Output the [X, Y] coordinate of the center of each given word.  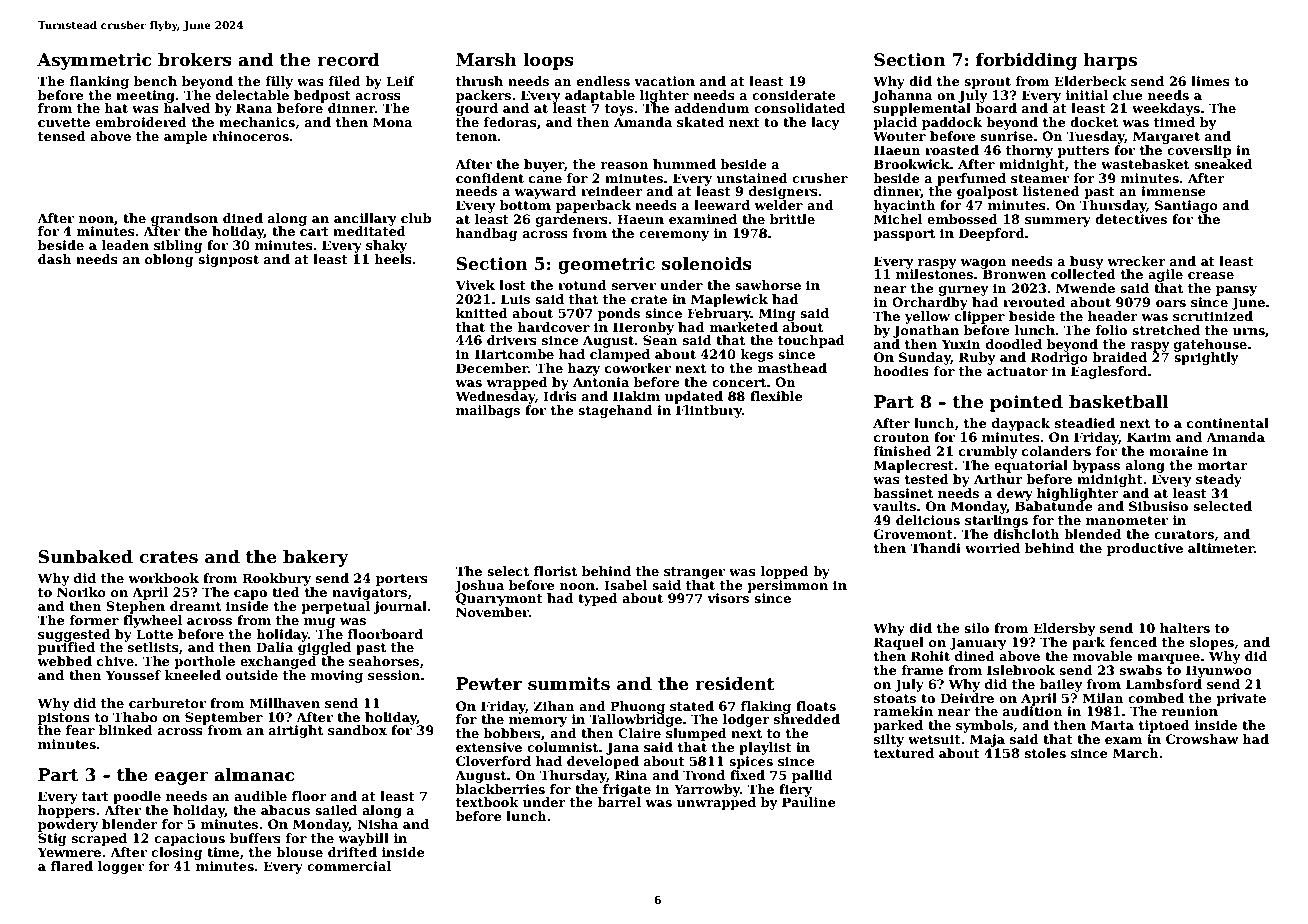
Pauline [809, 802]
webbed [64, 661]
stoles [1045, 753]
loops [548, 61]
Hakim [636, 396]
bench [155, 81]
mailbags [488, 411]
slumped [696, 734]
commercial [349, 866]
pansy [1236, 291]
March [1136, 753]
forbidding [1026, 61]
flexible [776, 396]
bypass [1096, 466]
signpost [228, 260]
